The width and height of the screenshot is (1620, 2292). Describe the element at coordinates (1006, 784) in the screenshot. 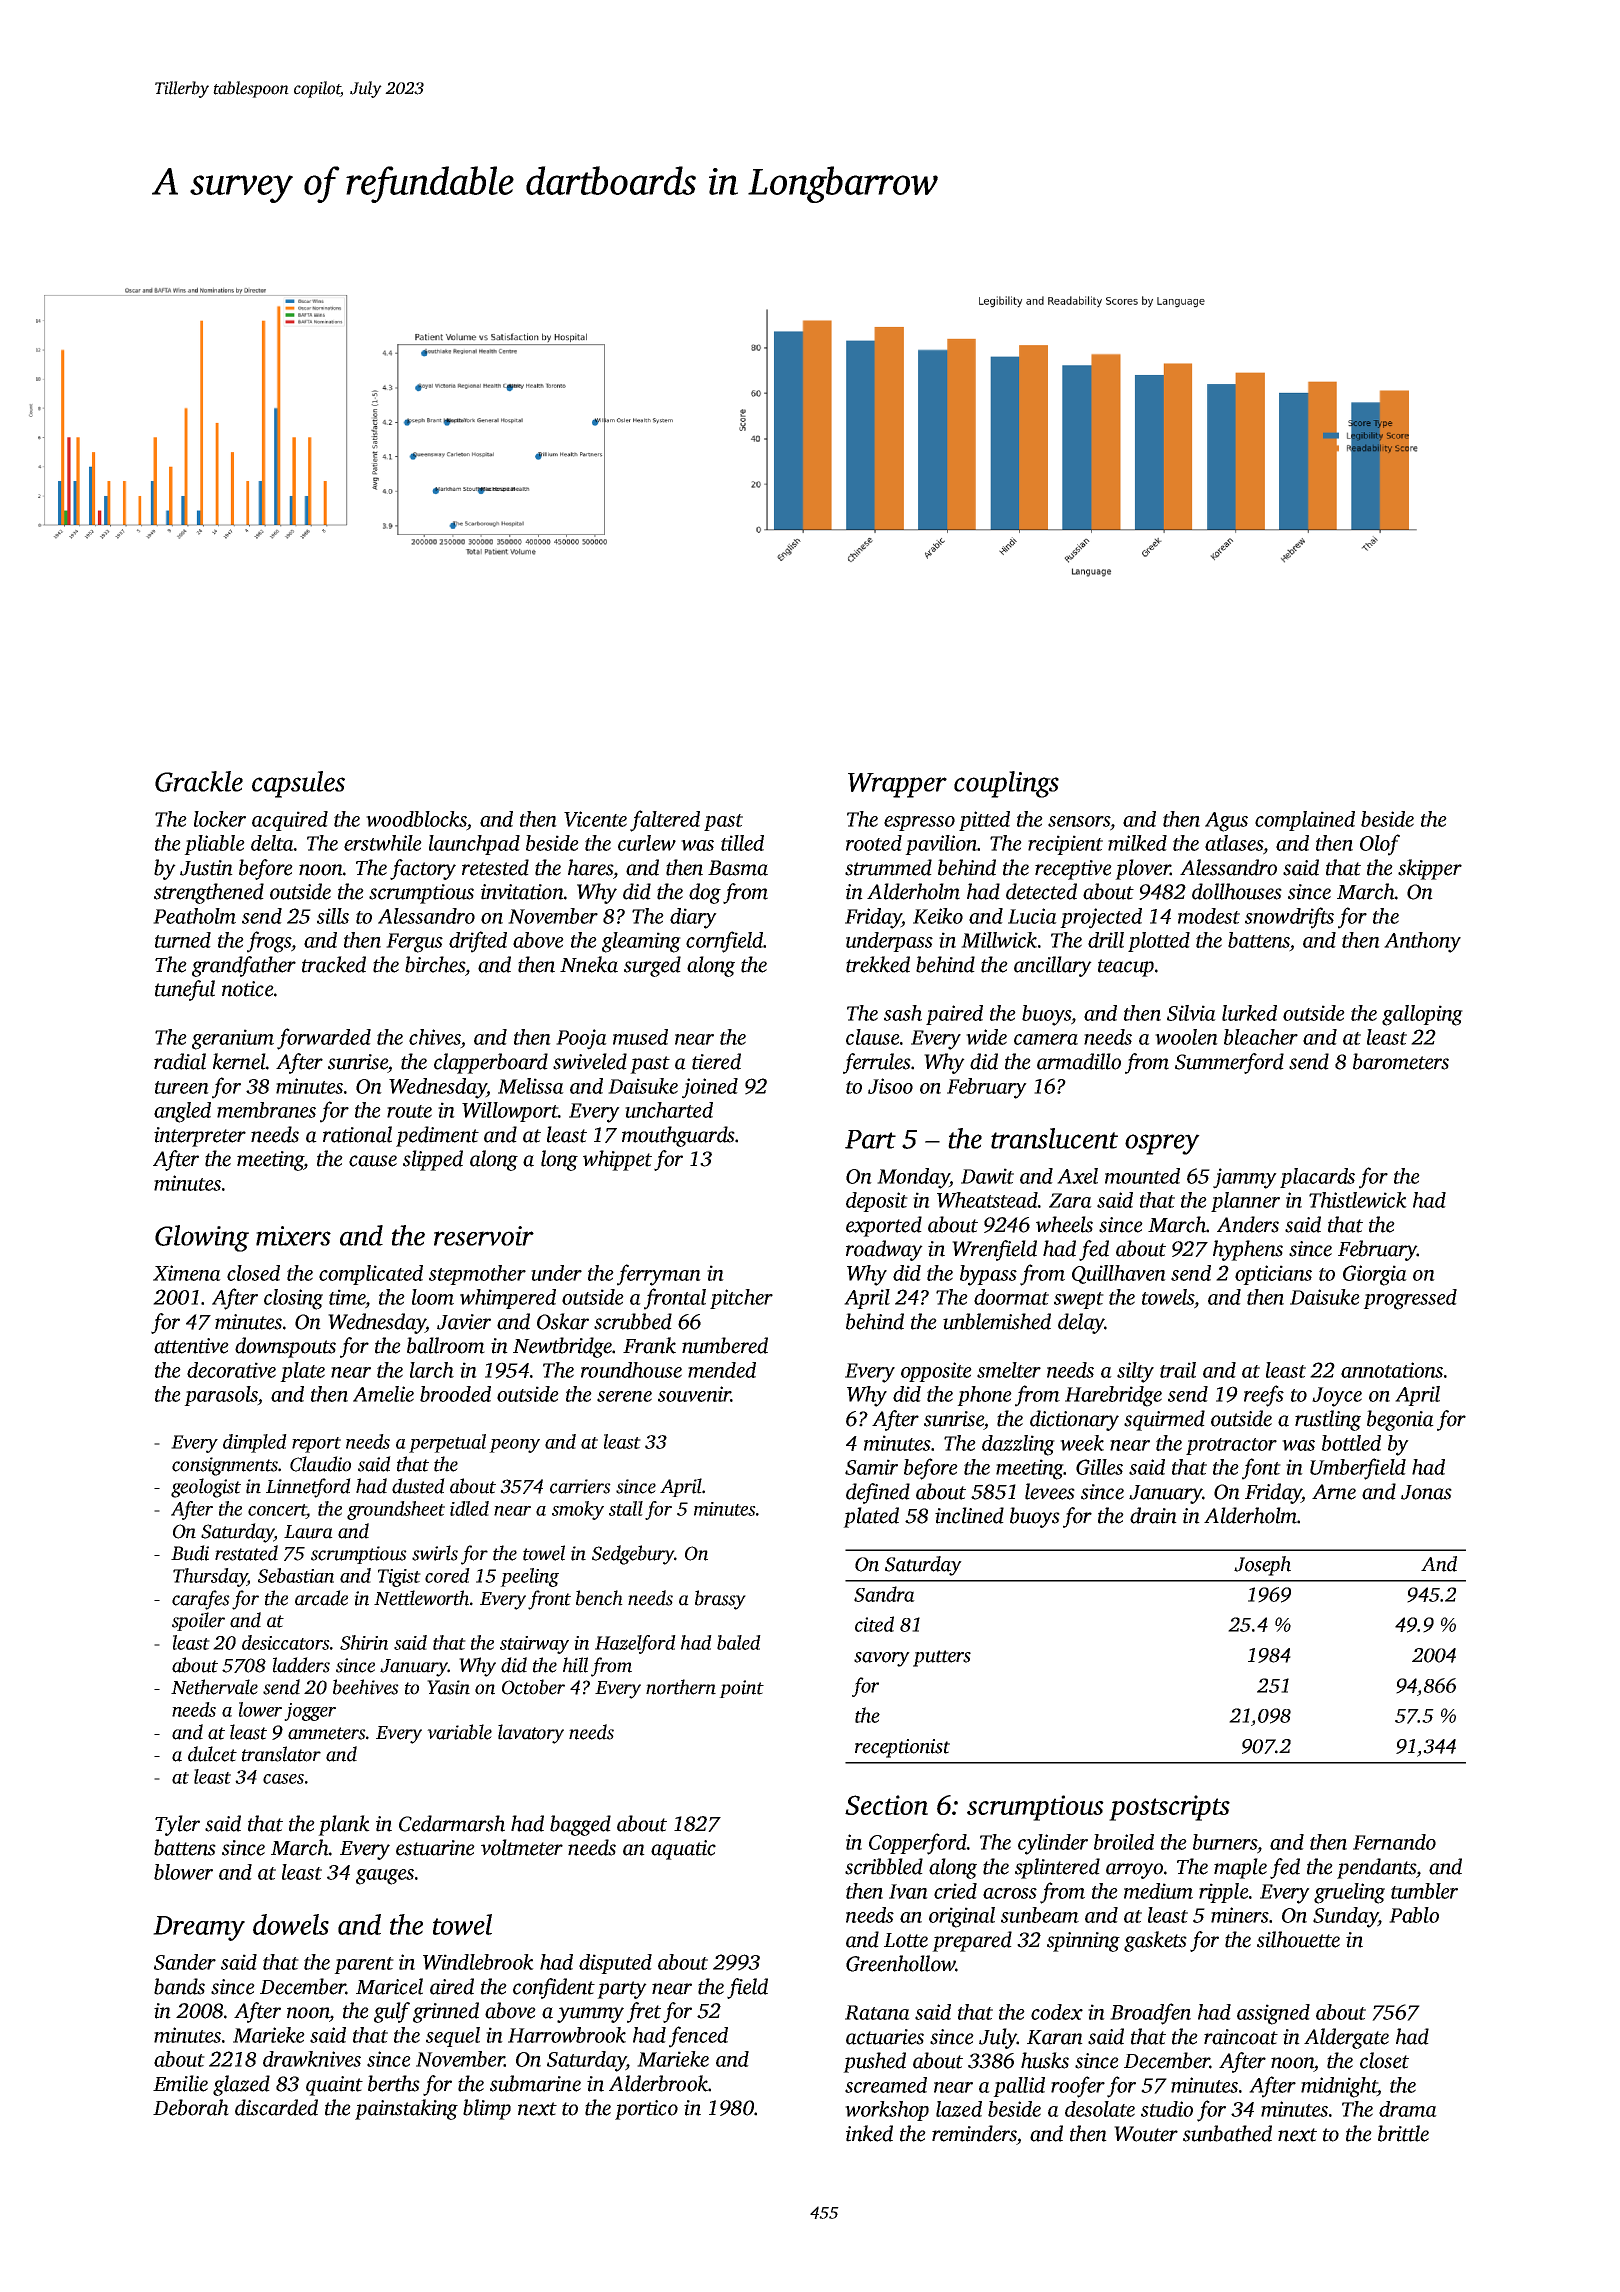

I see `couplings` at that location.
